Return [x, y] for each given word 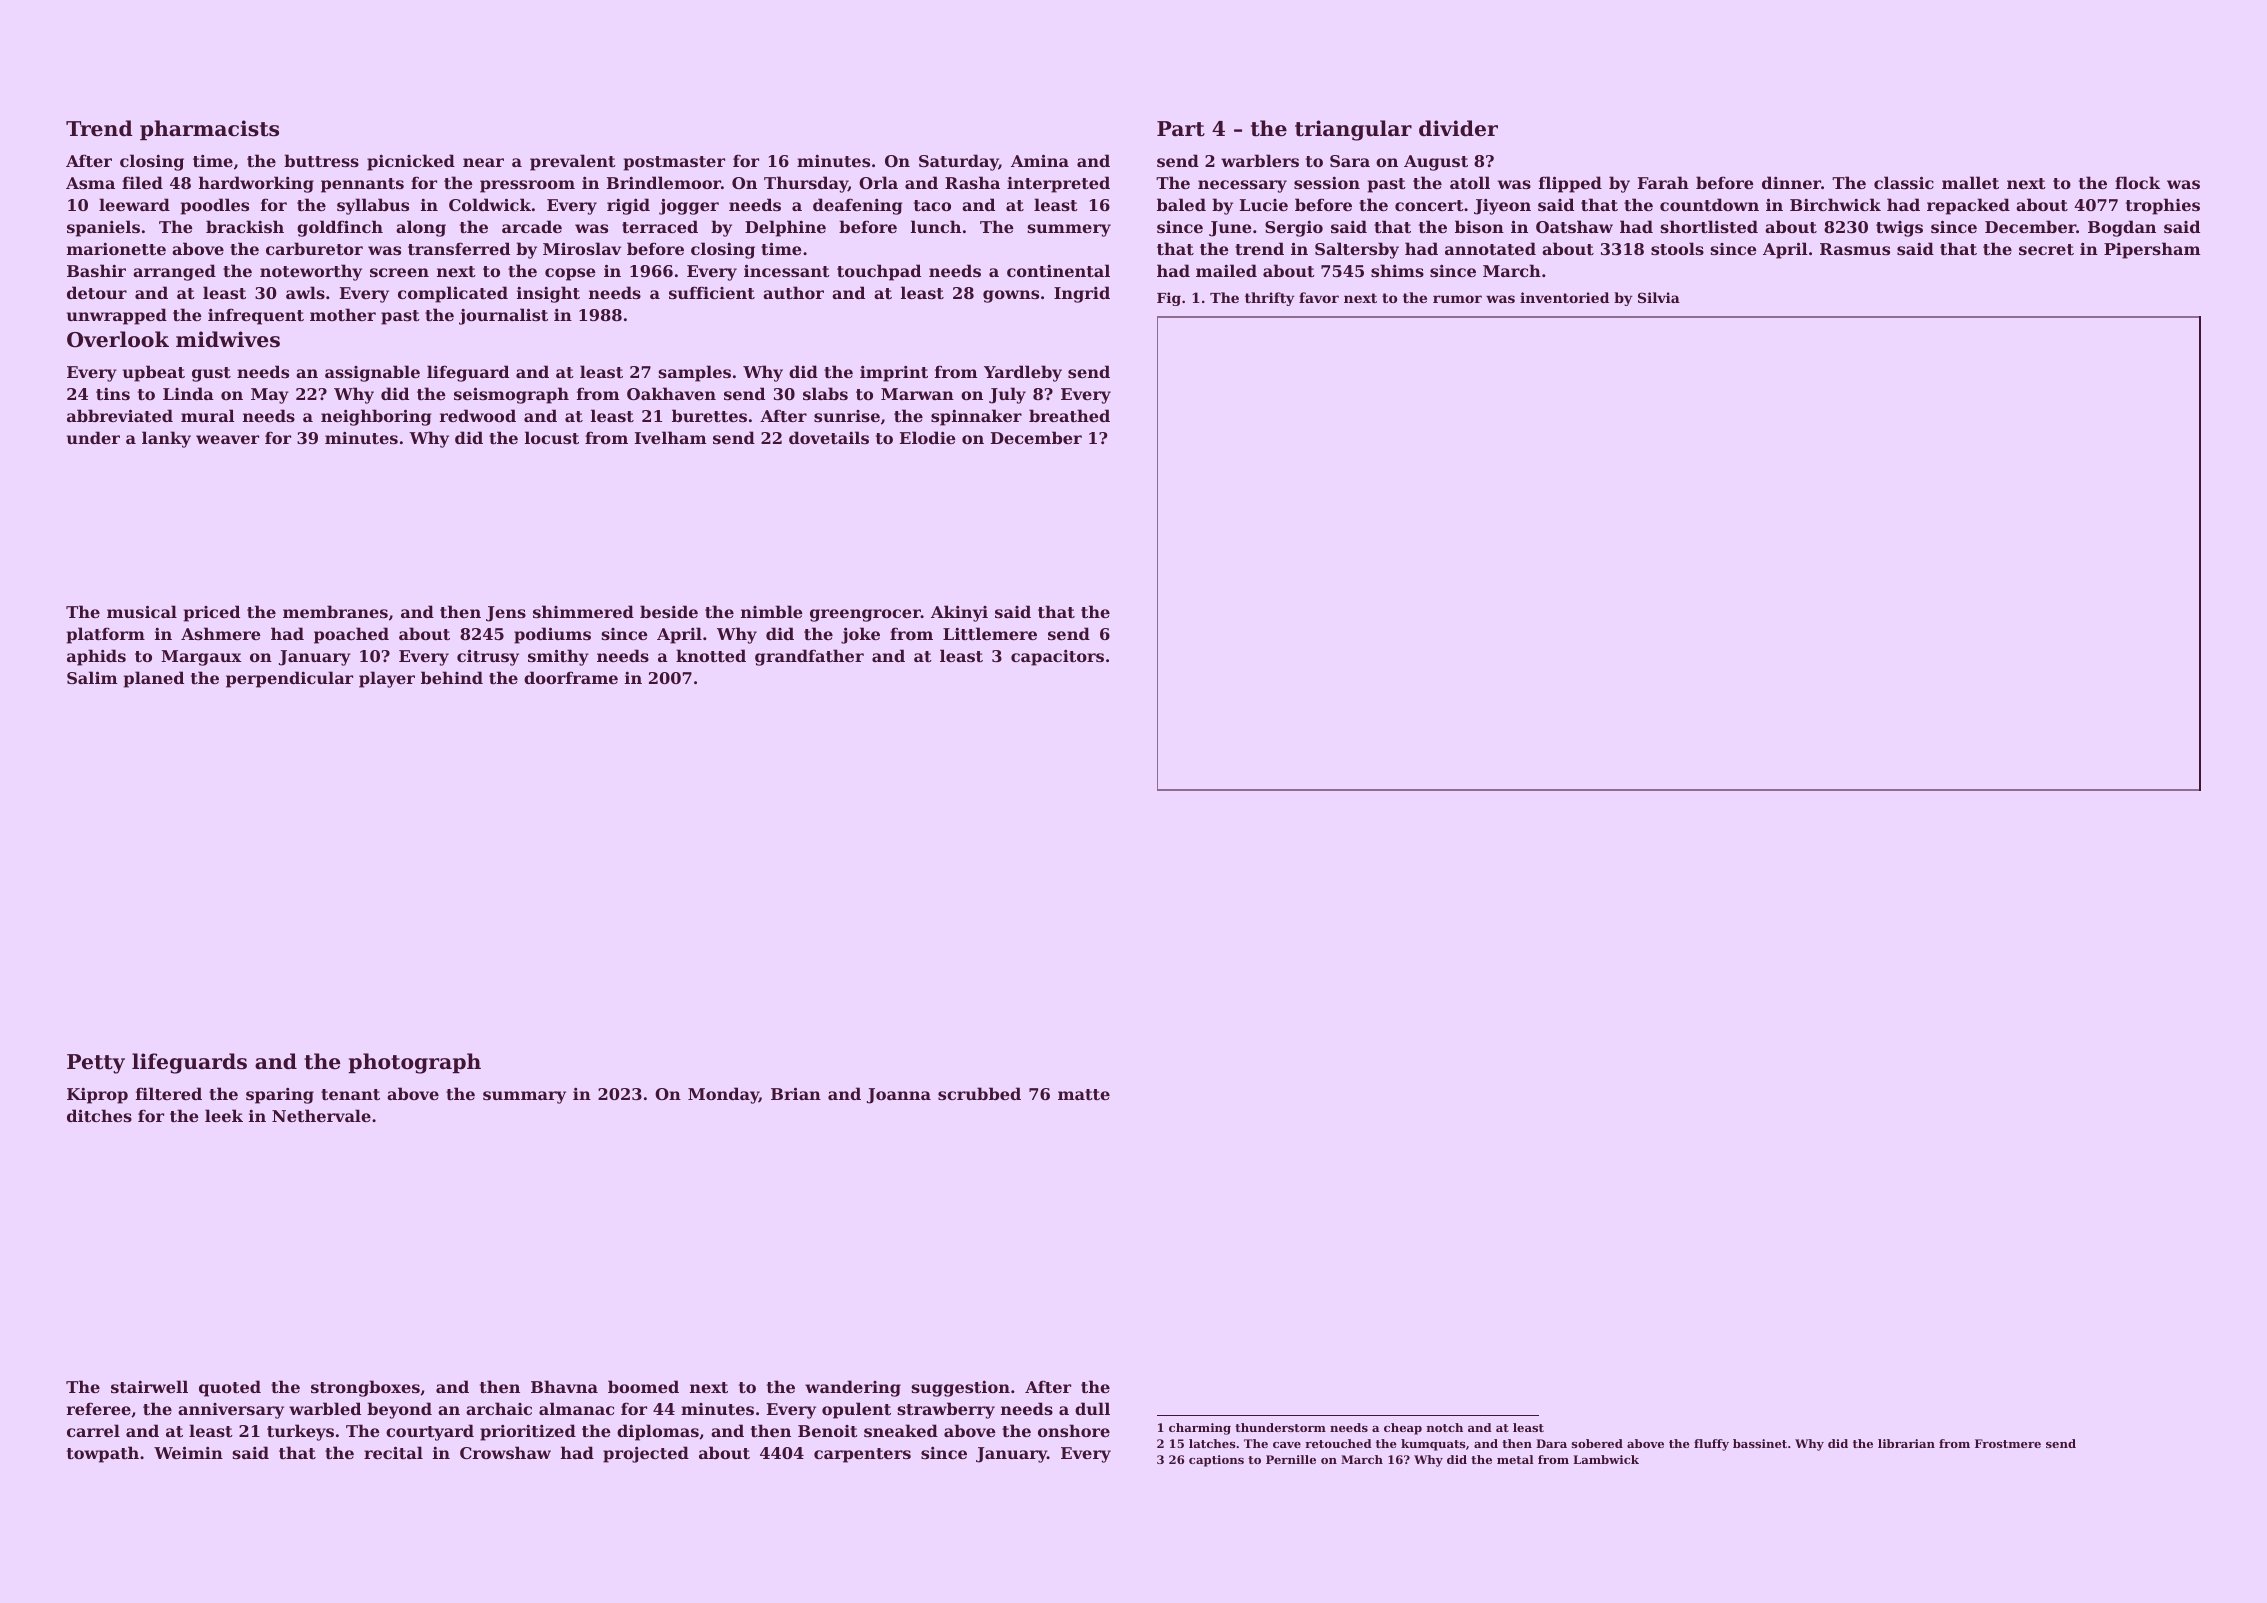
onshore [1074, 1430]
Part [1181, 129]
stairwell [149, 1386]
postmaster [674, 163]
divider [1458, 128]
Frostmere [2008, 1443]
